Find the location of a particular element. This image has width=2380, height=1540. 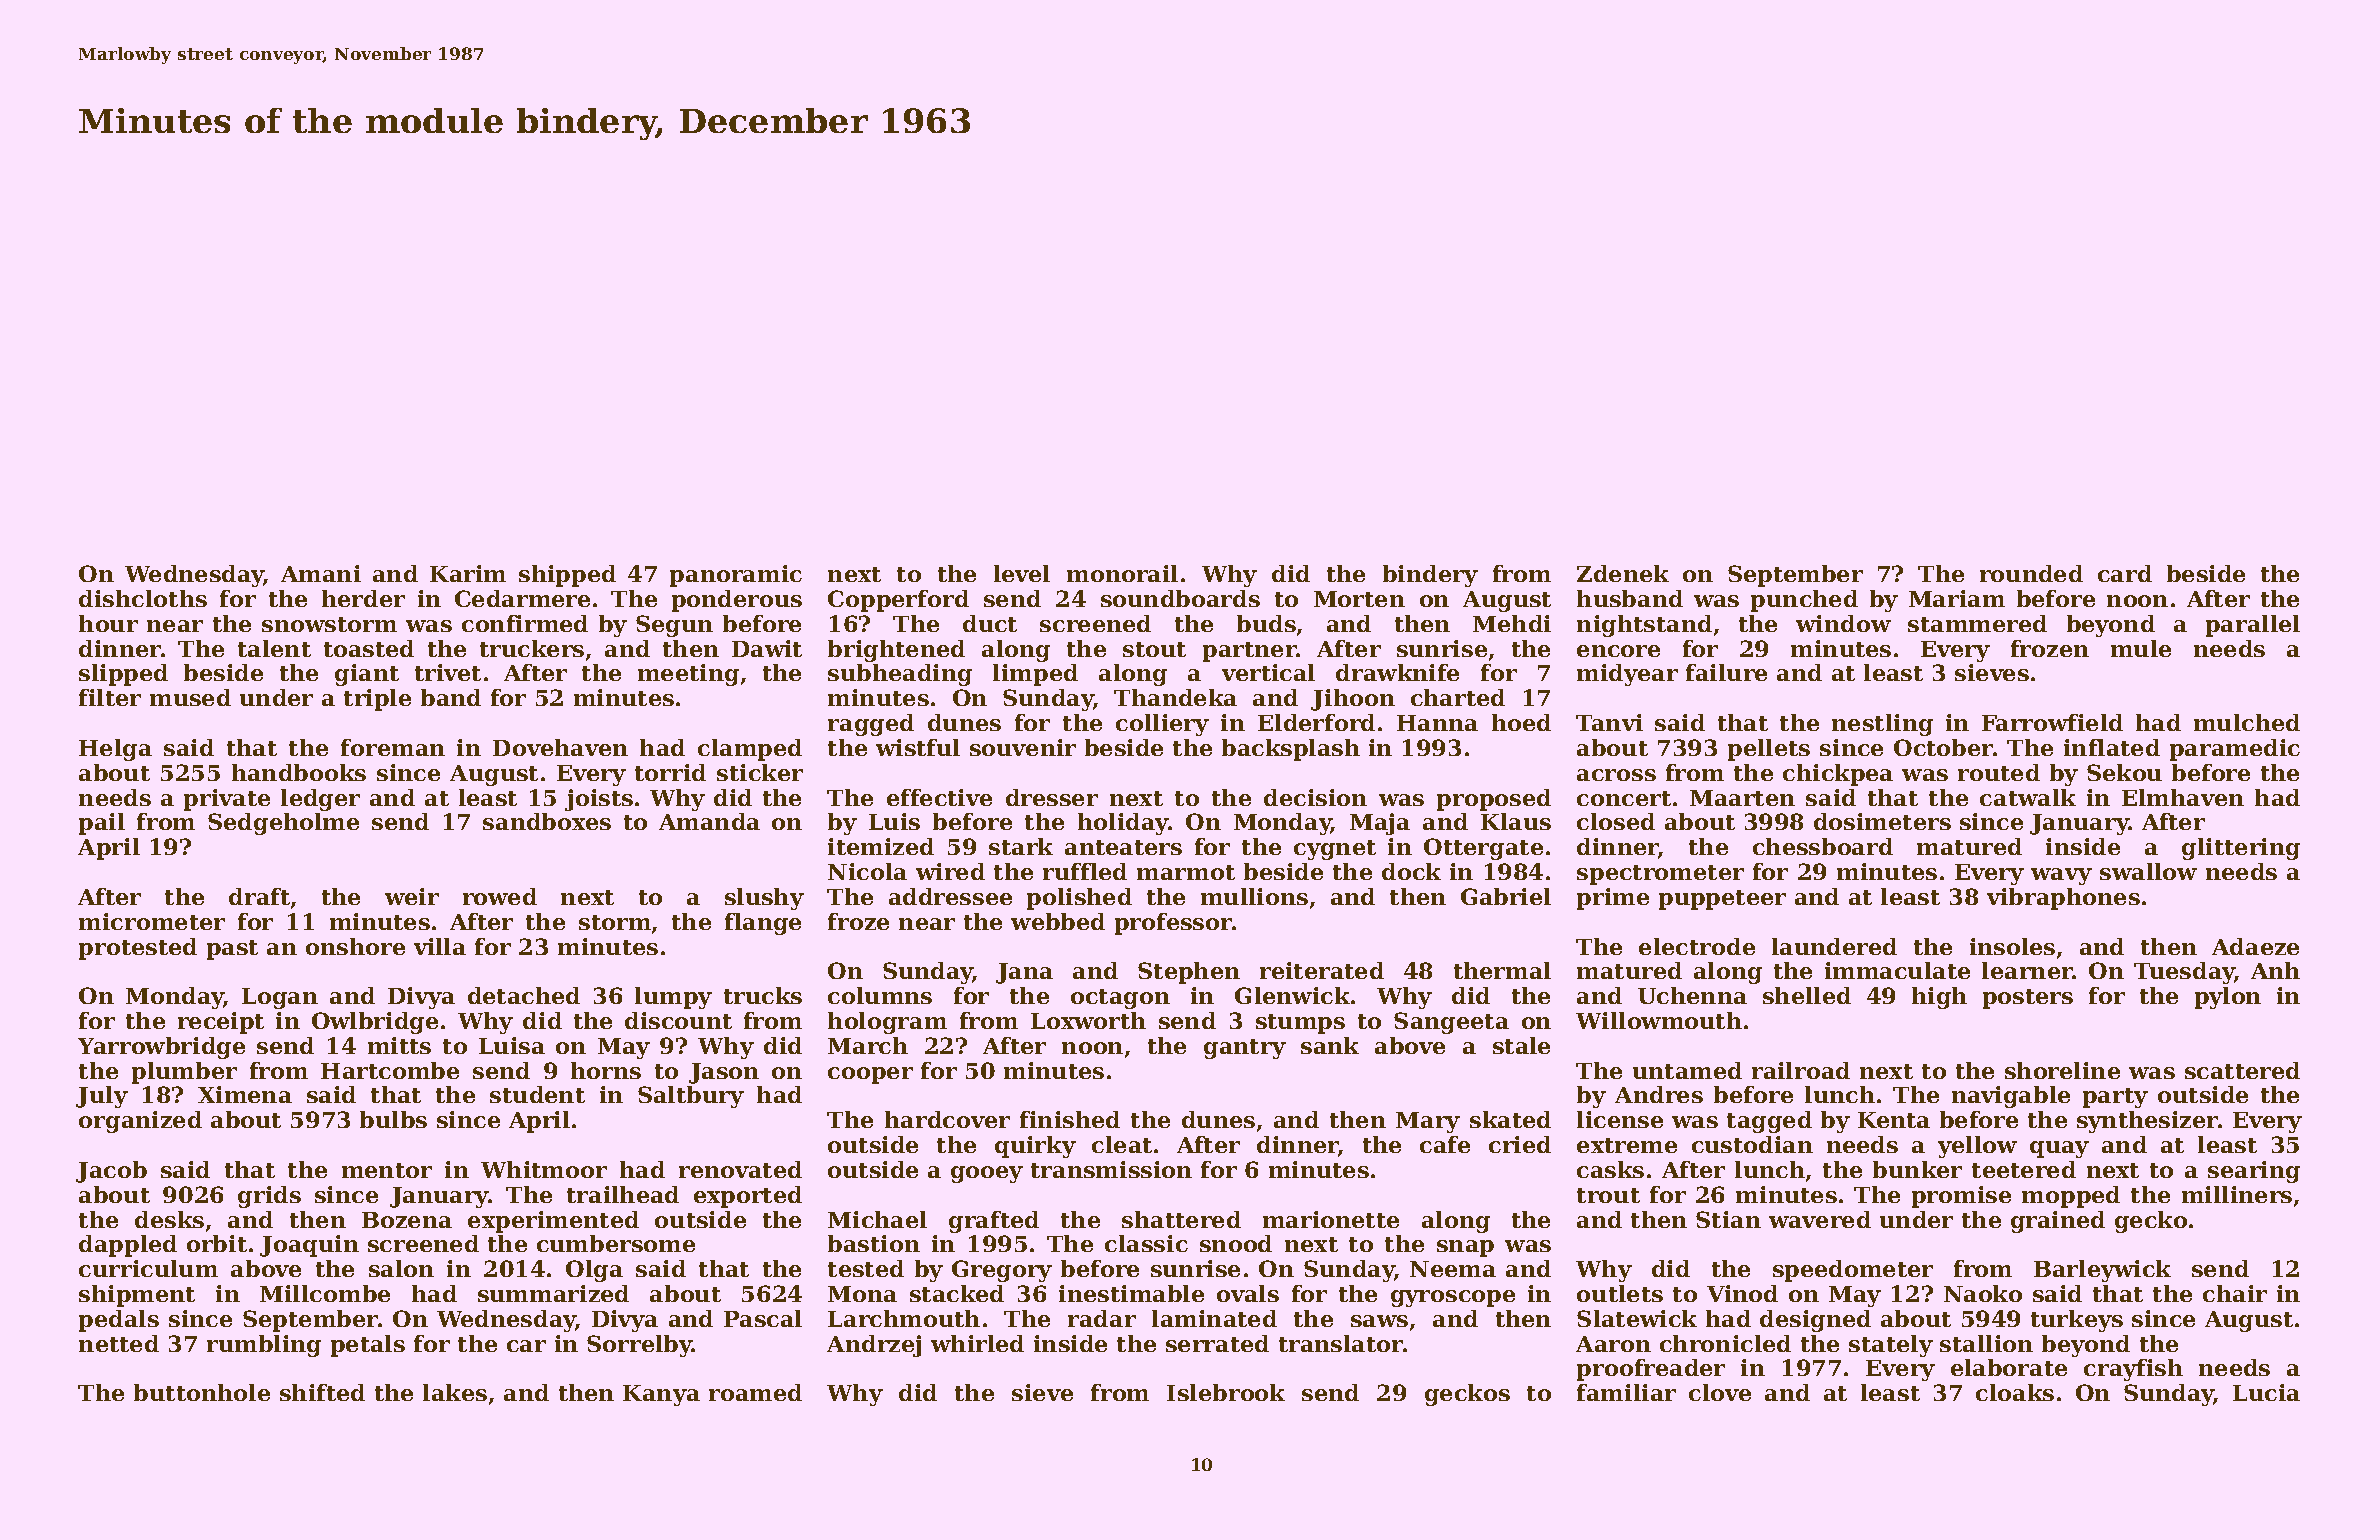

foreman is located at coordinates (393, 747).
